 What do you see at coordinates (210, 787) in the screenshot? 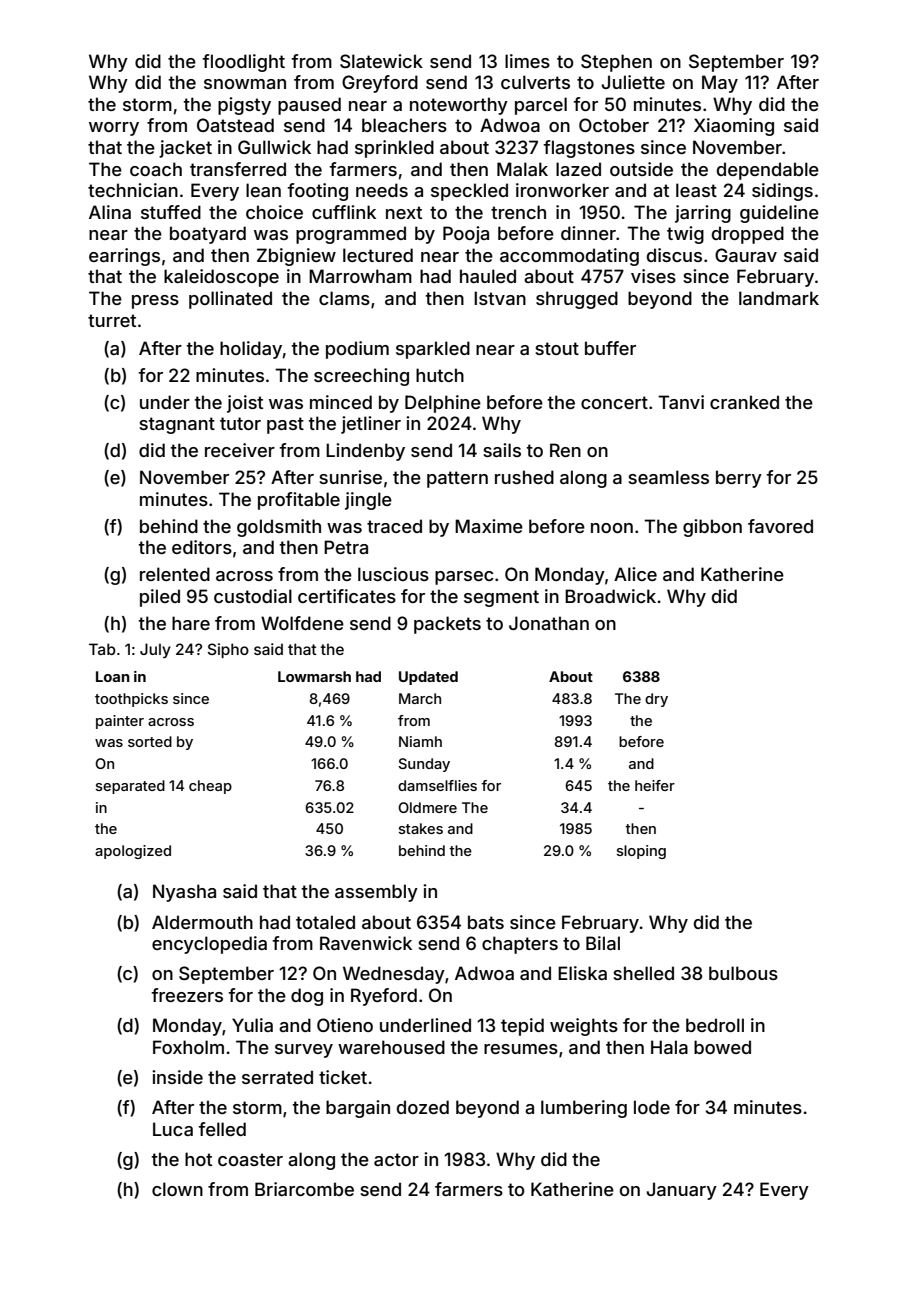
I see `cheap` at bounding box center [210, 787].
